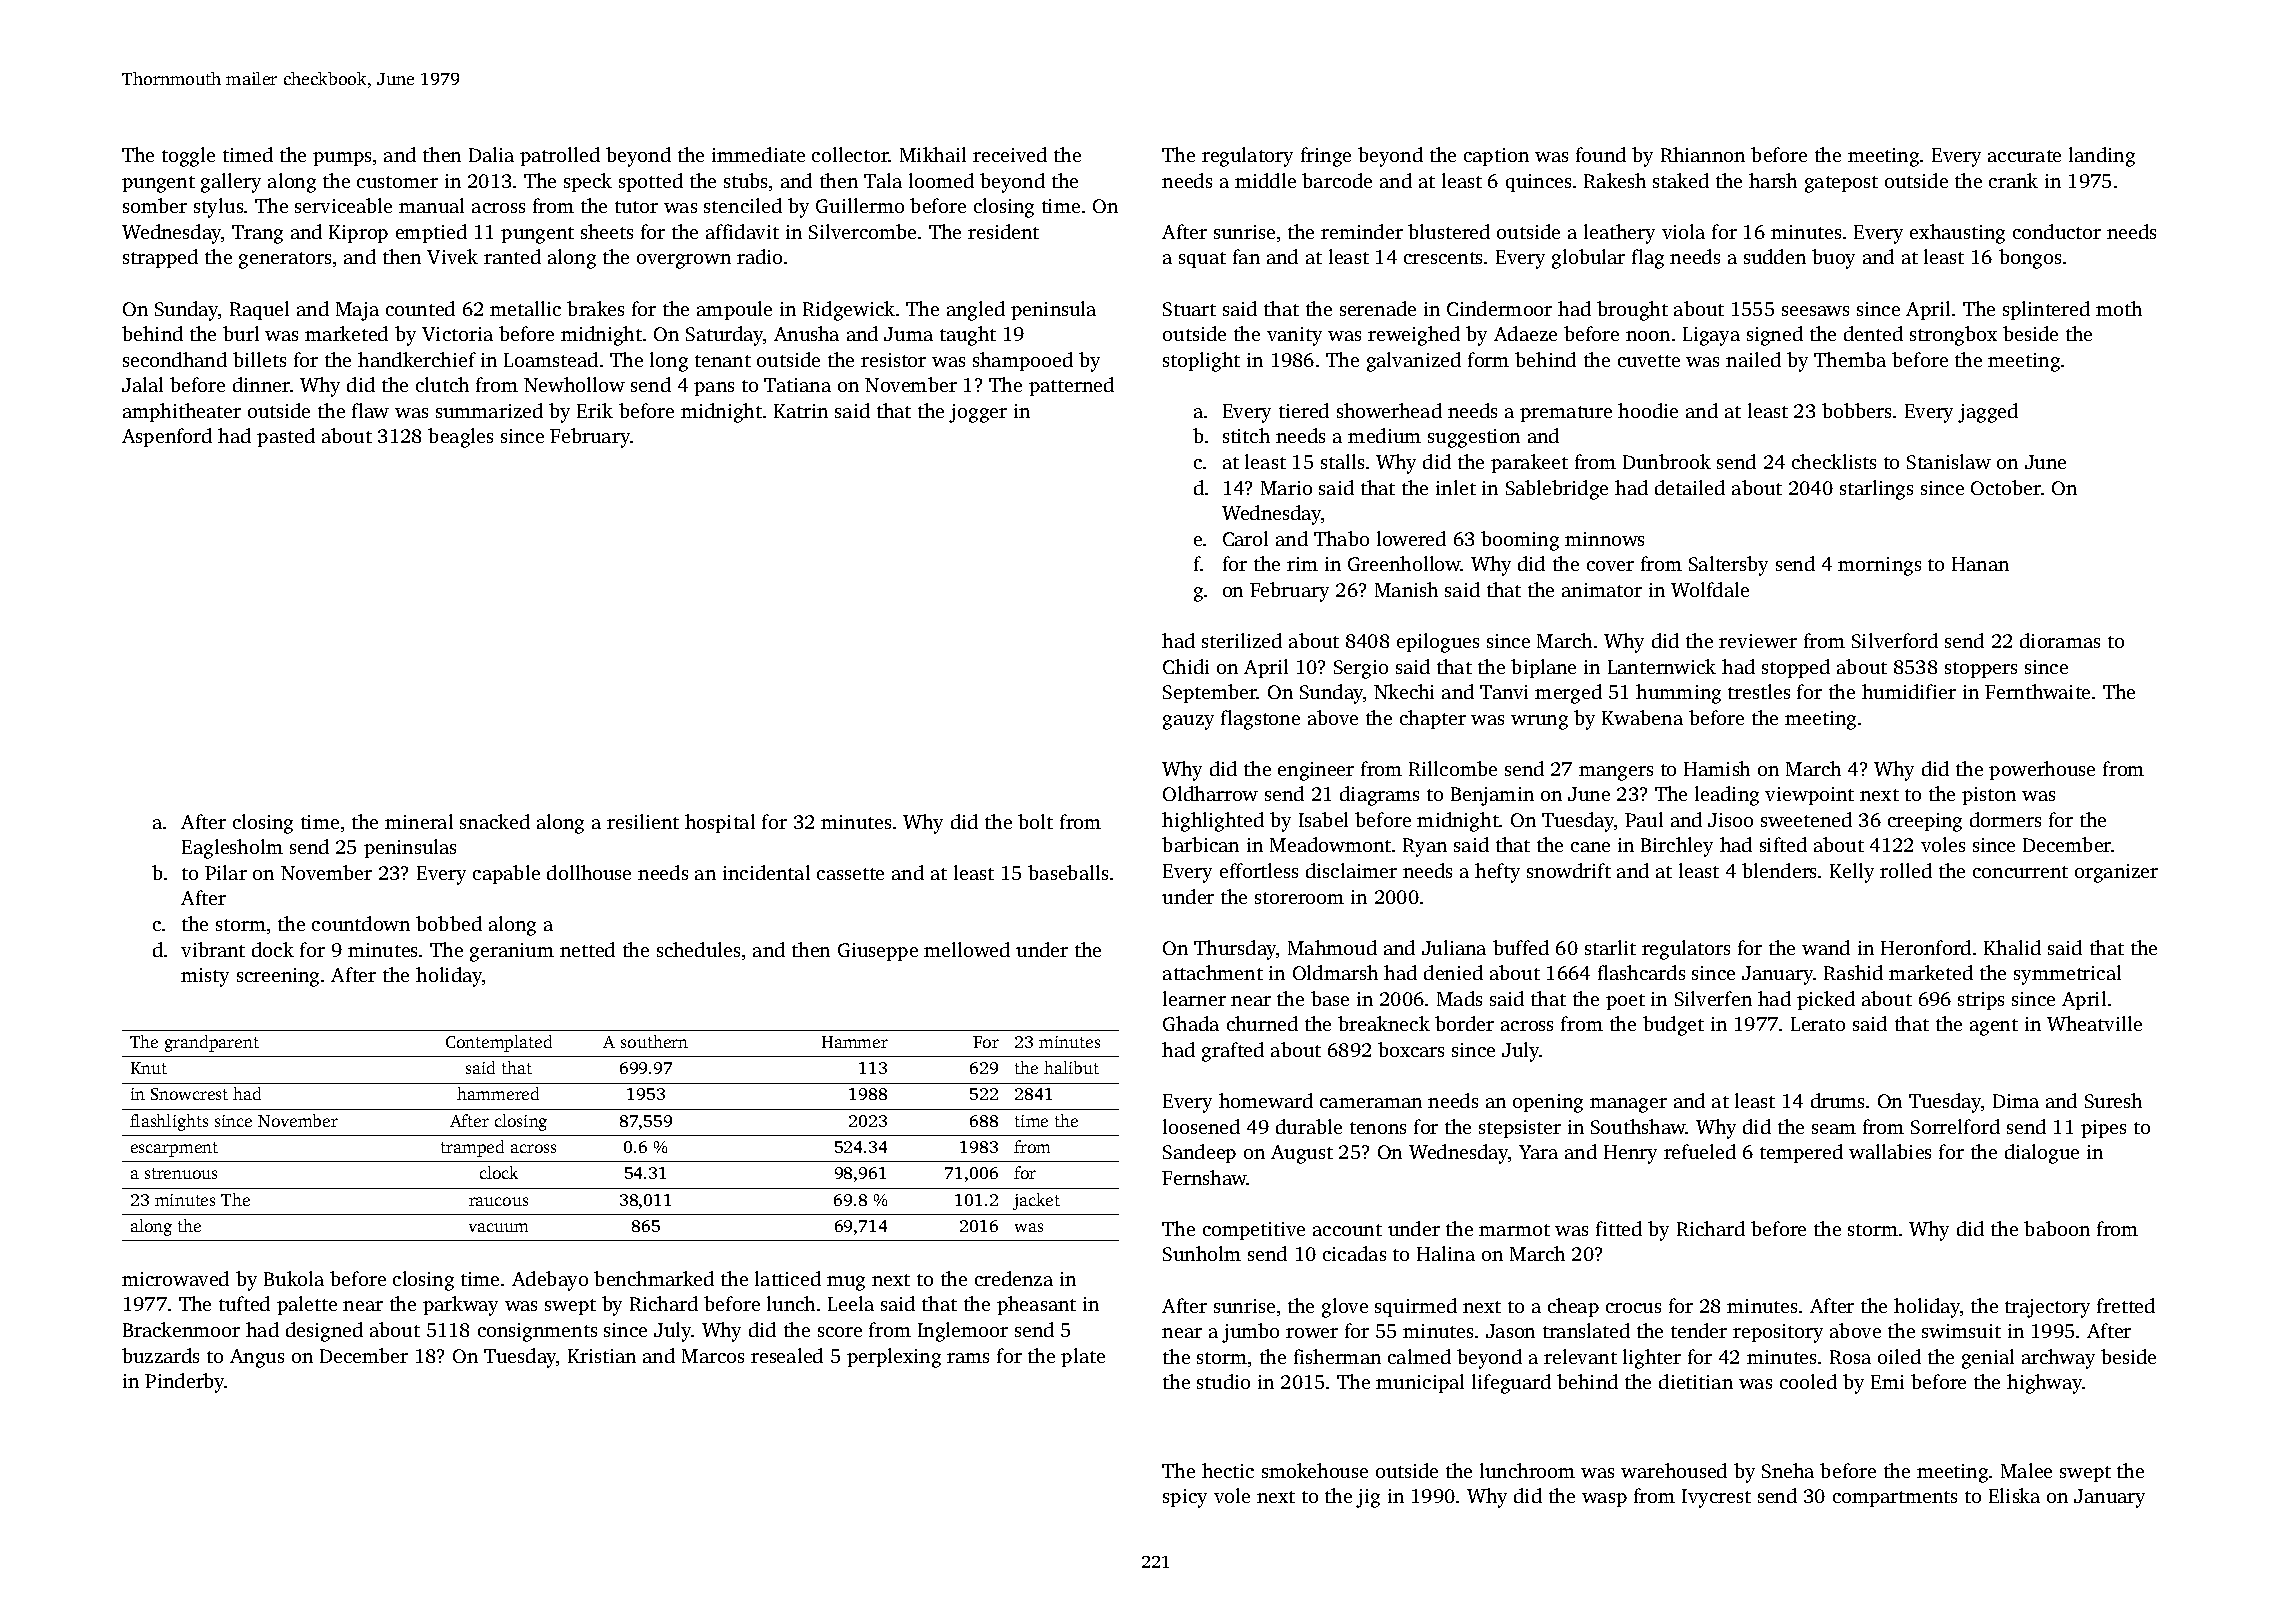 This screenshot has height=1614, width=2282. Describe the element at coordinates (758, 154) in the screenshot. I see `immediate` at that location.
